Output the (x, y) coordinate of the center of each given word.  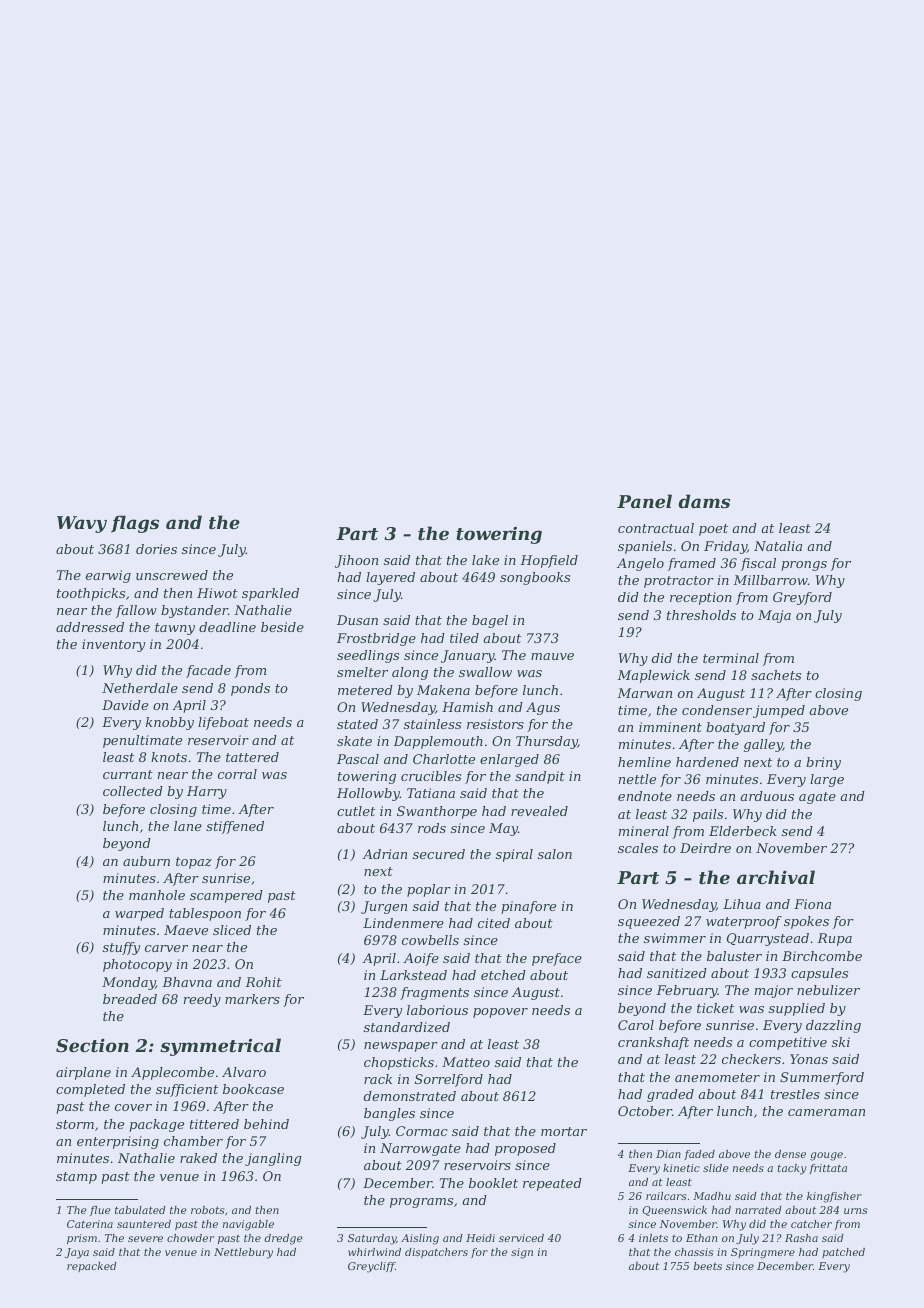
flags (135, 524)
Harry (207, 792)
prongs (804, 566)
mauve (552, 656)
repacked (92, 1267)
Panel (644, 501)
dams (704, 501)
